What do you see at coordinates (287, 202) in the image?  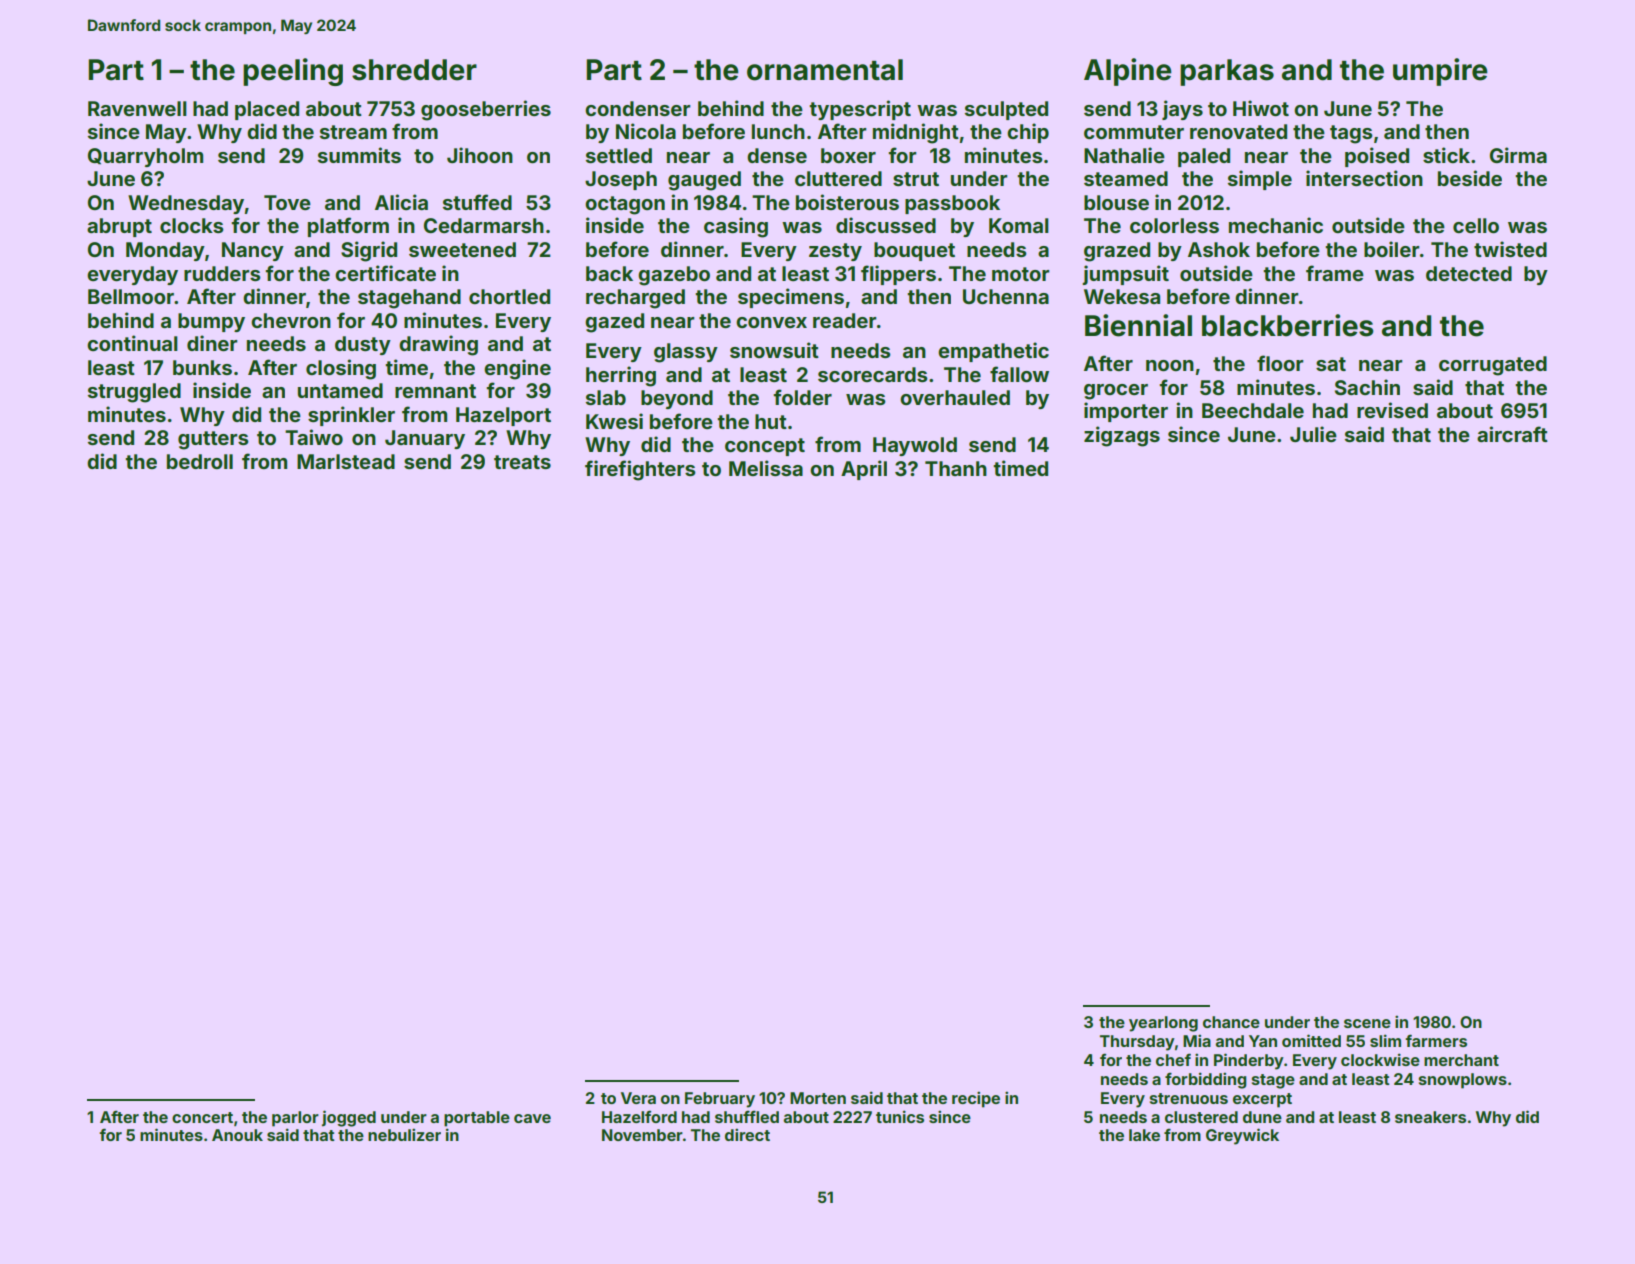 I see `Tove` at bounding box center [287, 202].
